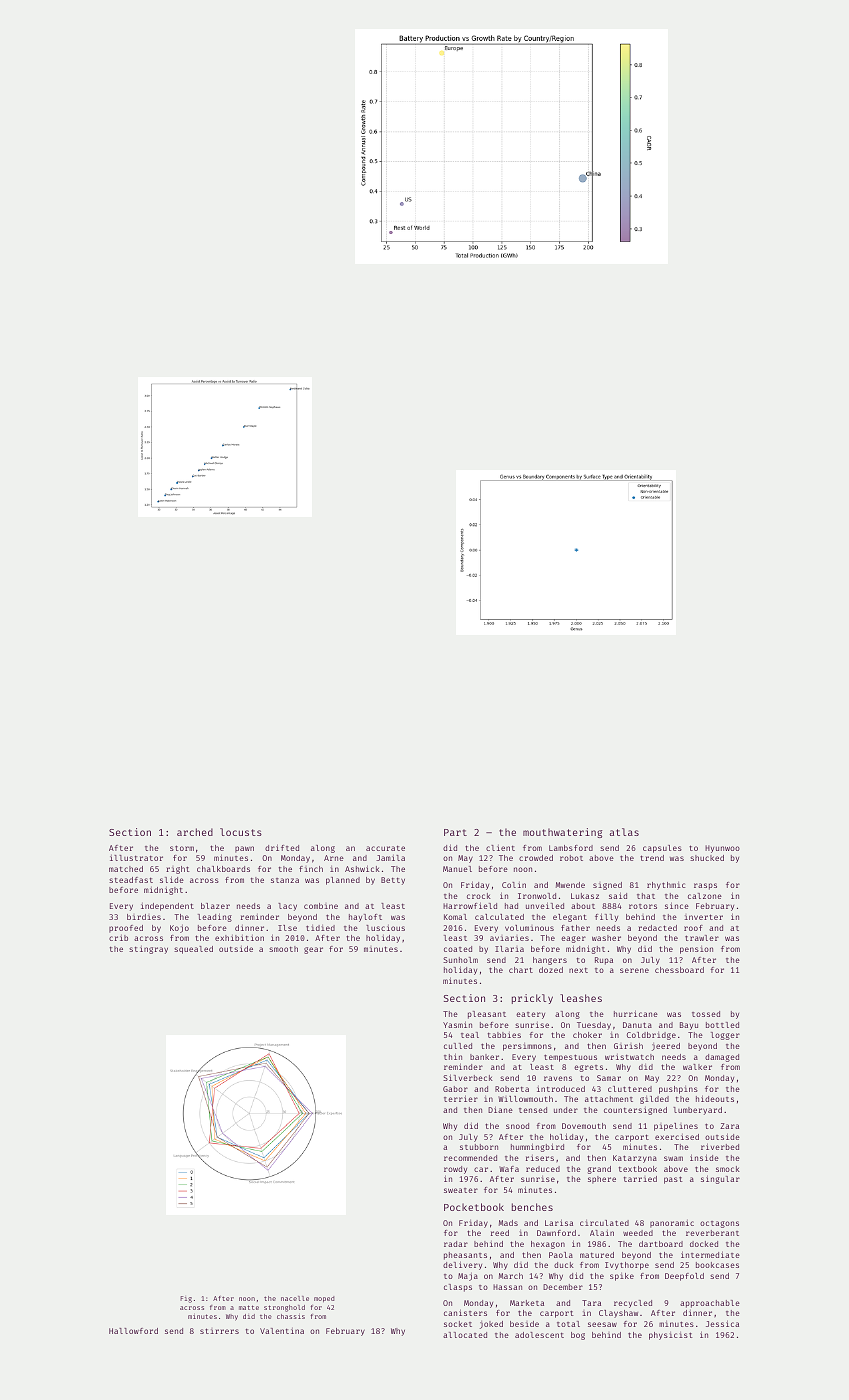  What do you see at coordinates (144, 917) in the screenshot?
I see `birdies` at bounding box center [144, 917].
